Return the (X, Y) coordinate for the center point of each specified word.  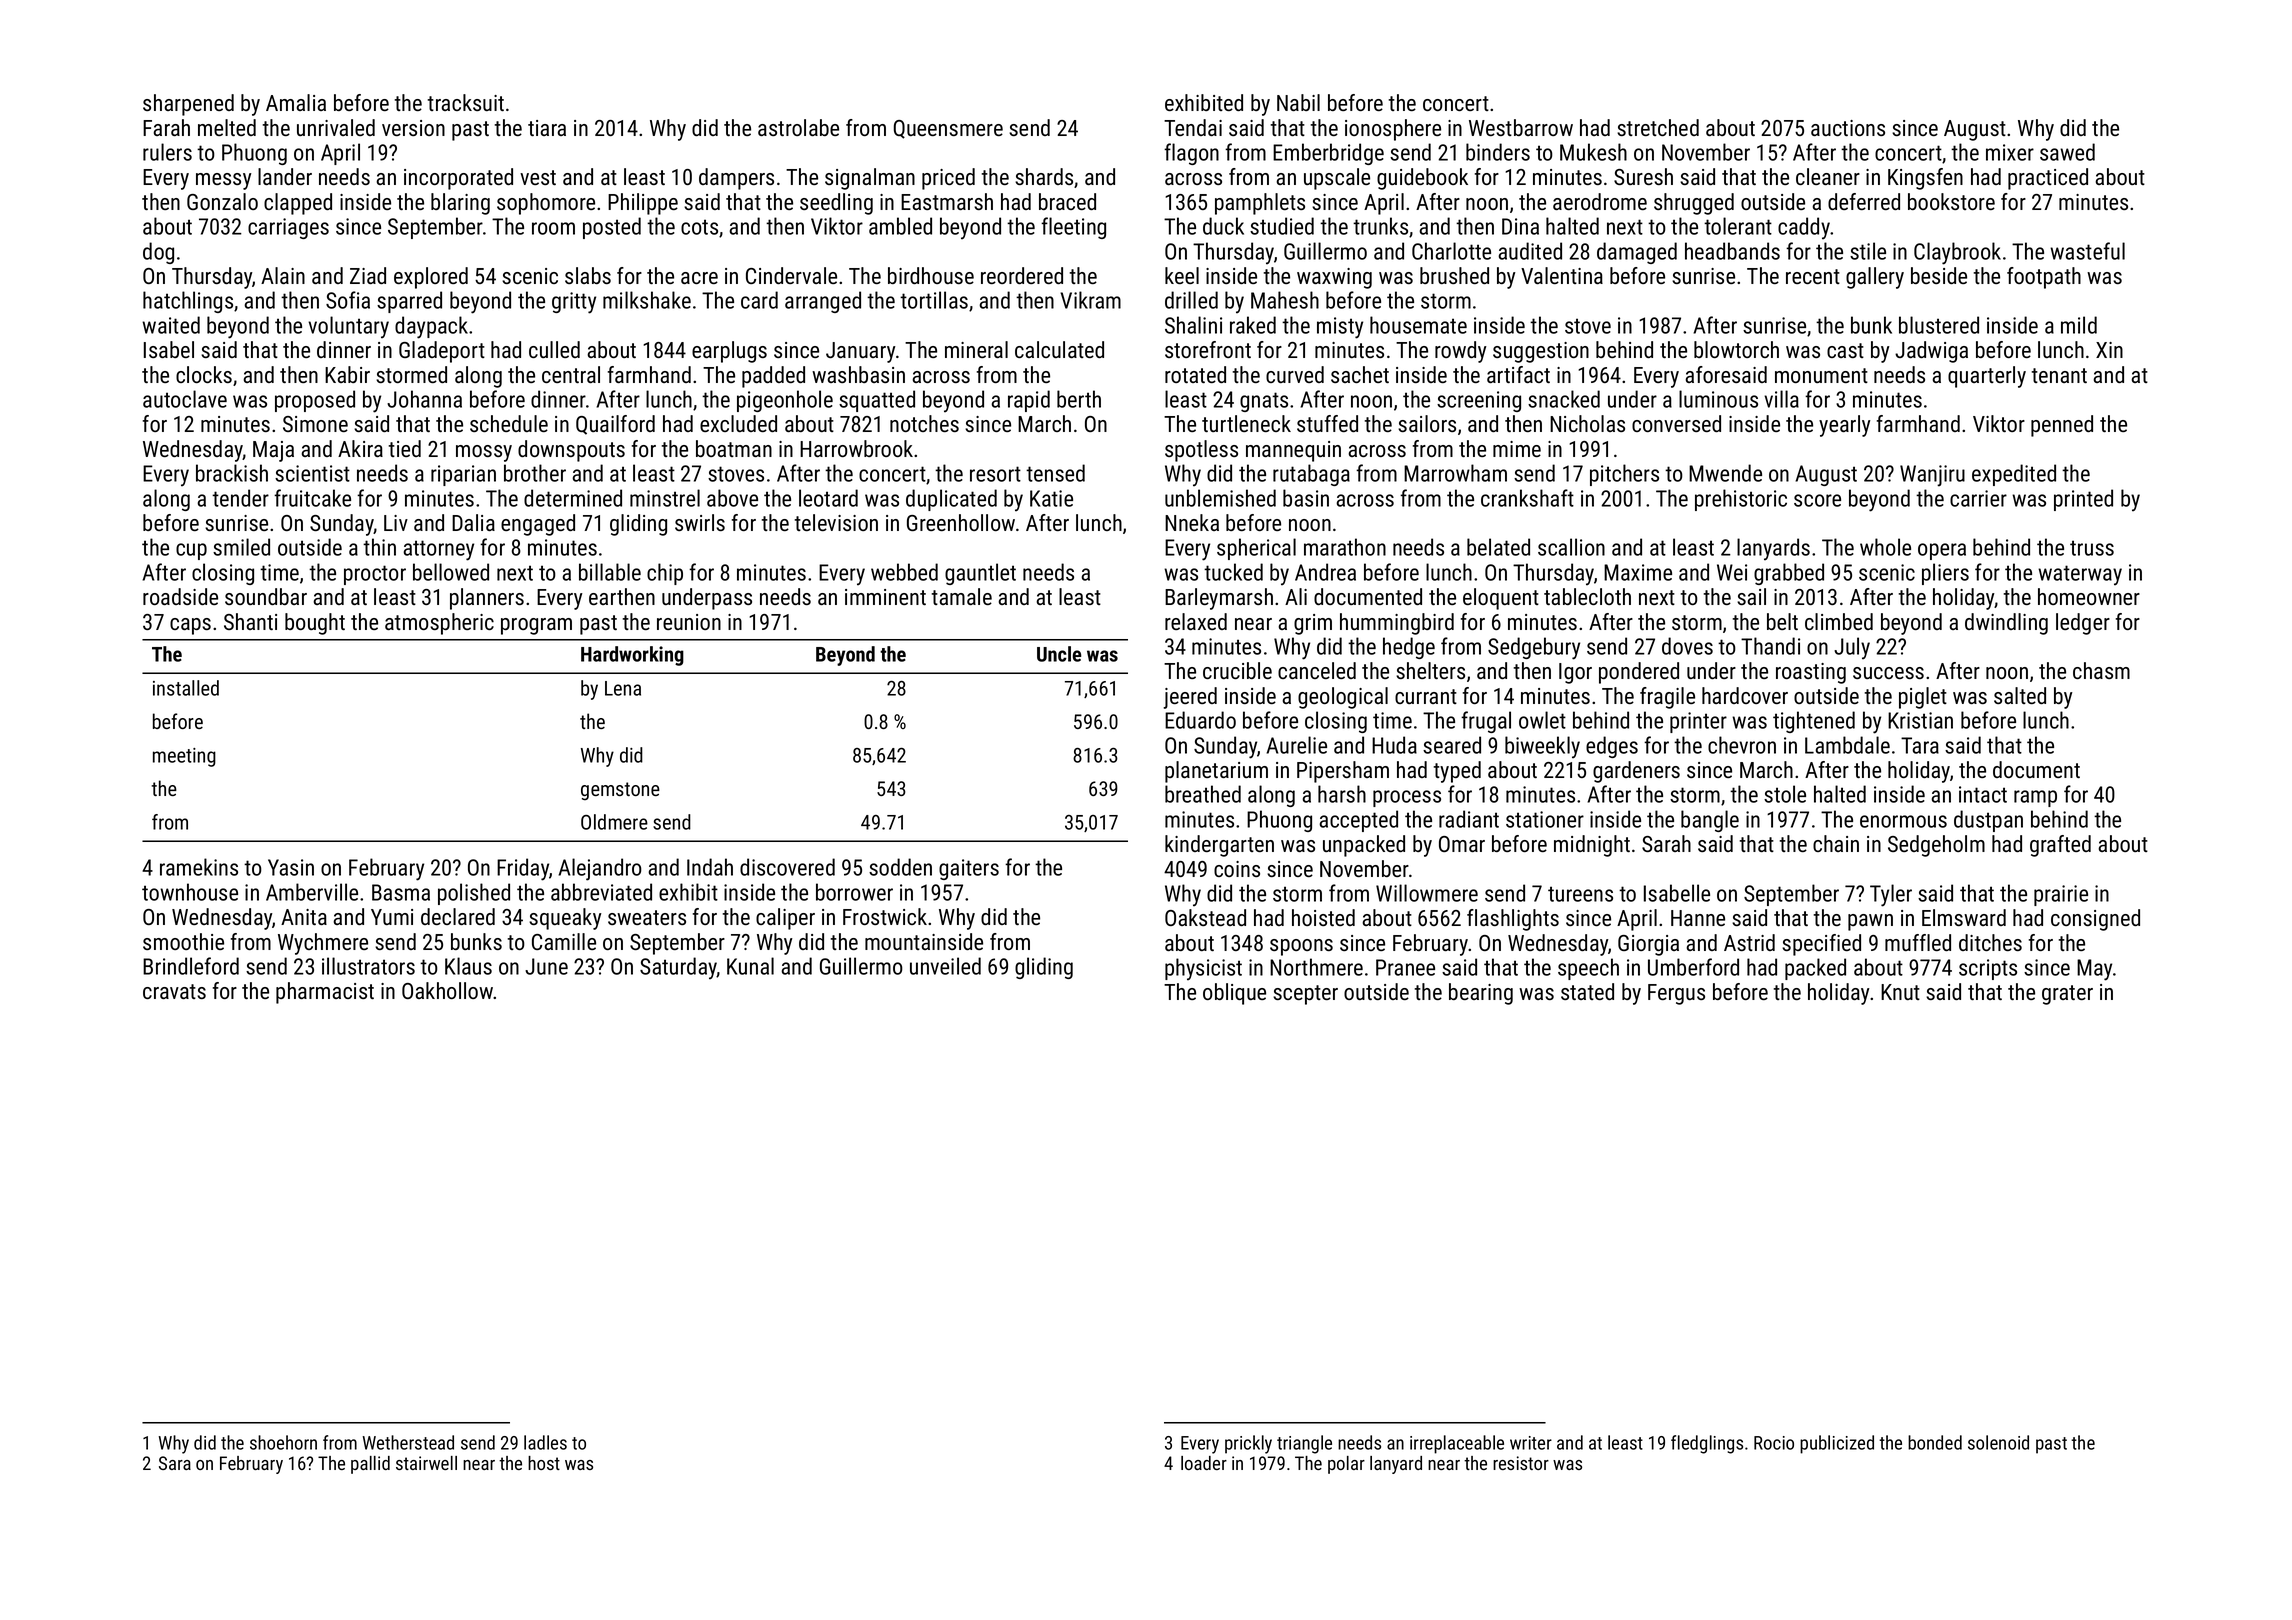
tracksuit (466, 102)
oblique (1234, 994)
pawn (1870, 922)
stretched (1658, 127)
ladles (545, 1442)
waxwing (1334, 278)
